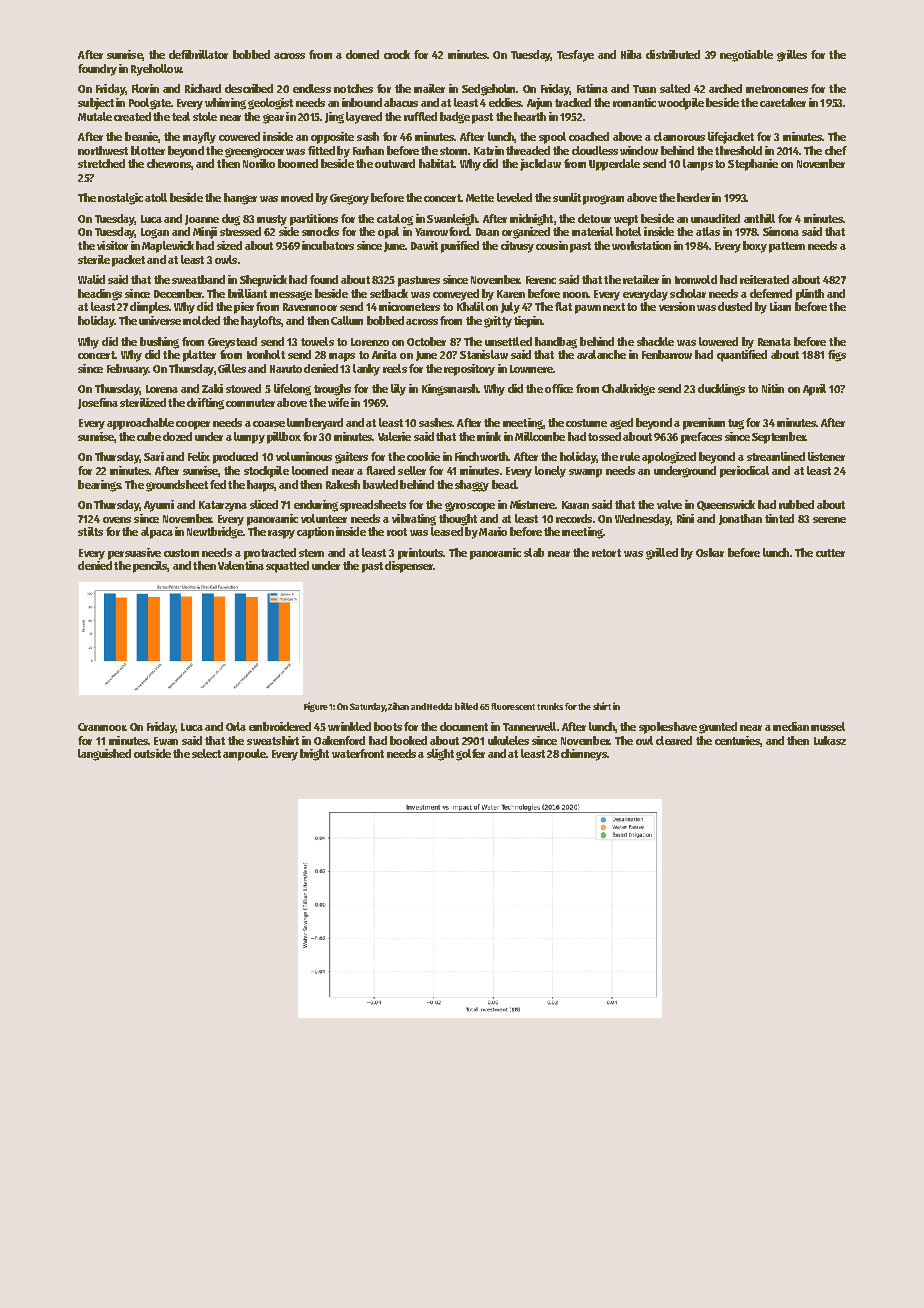 The width and height of the image is (924, 1308). I want to click on slight, so click(440, 755).
